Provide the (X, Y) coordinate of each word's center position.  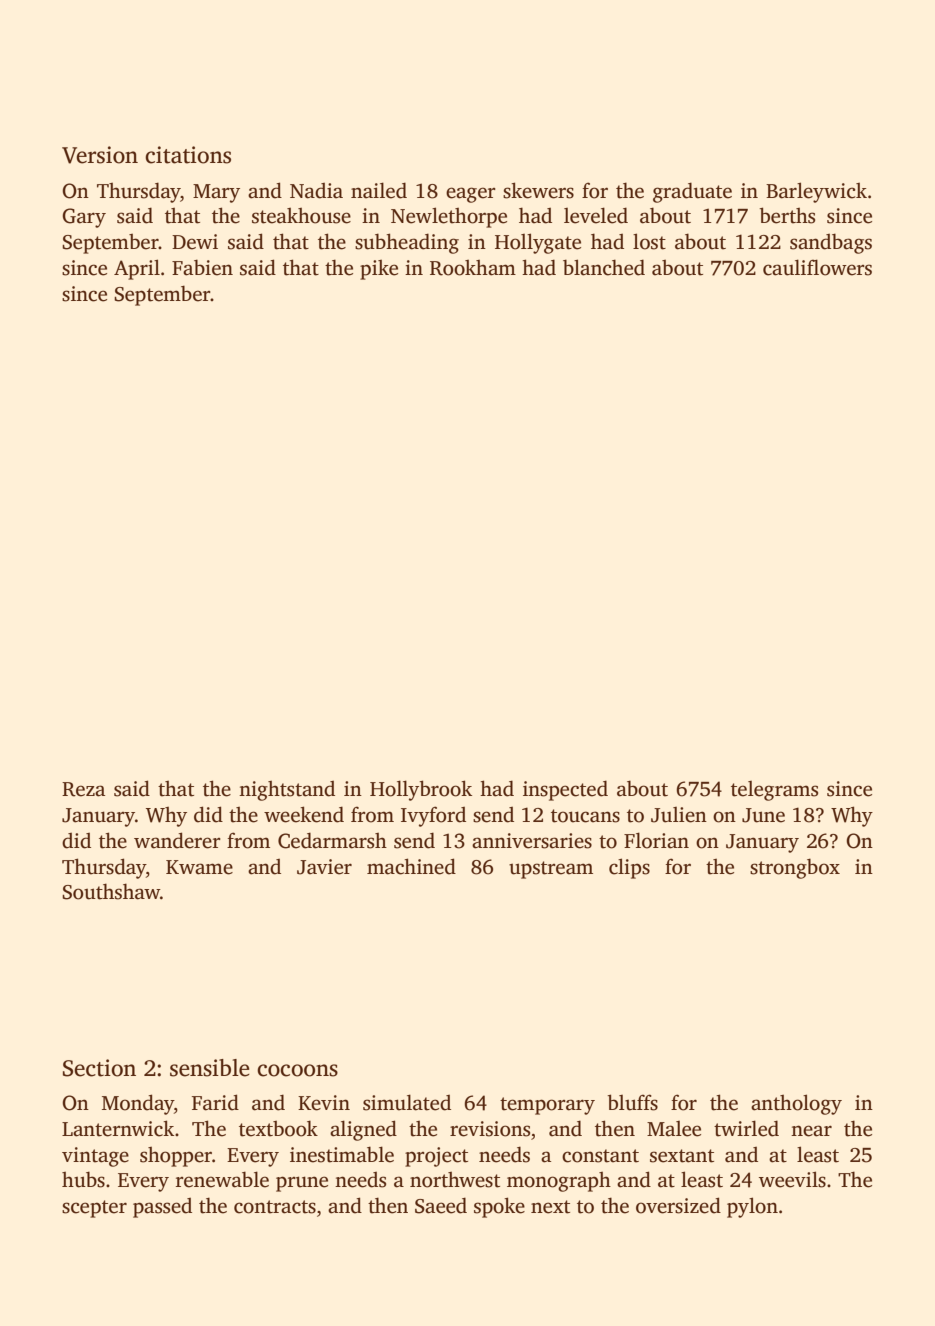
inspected (565, 790)
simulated (407, 1102)
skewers (538, 190)
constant (600, 1156)
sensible (210, 1068)
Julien (679, 815)
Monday (138, 1104)
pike (379, 270)
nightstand (287, 791)
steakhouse (301, 216)
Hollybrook (421, 790)
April (137, 269)
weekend (304, 814)
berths (787, 215)
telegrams (774, 791)
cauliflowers (817, 267)
